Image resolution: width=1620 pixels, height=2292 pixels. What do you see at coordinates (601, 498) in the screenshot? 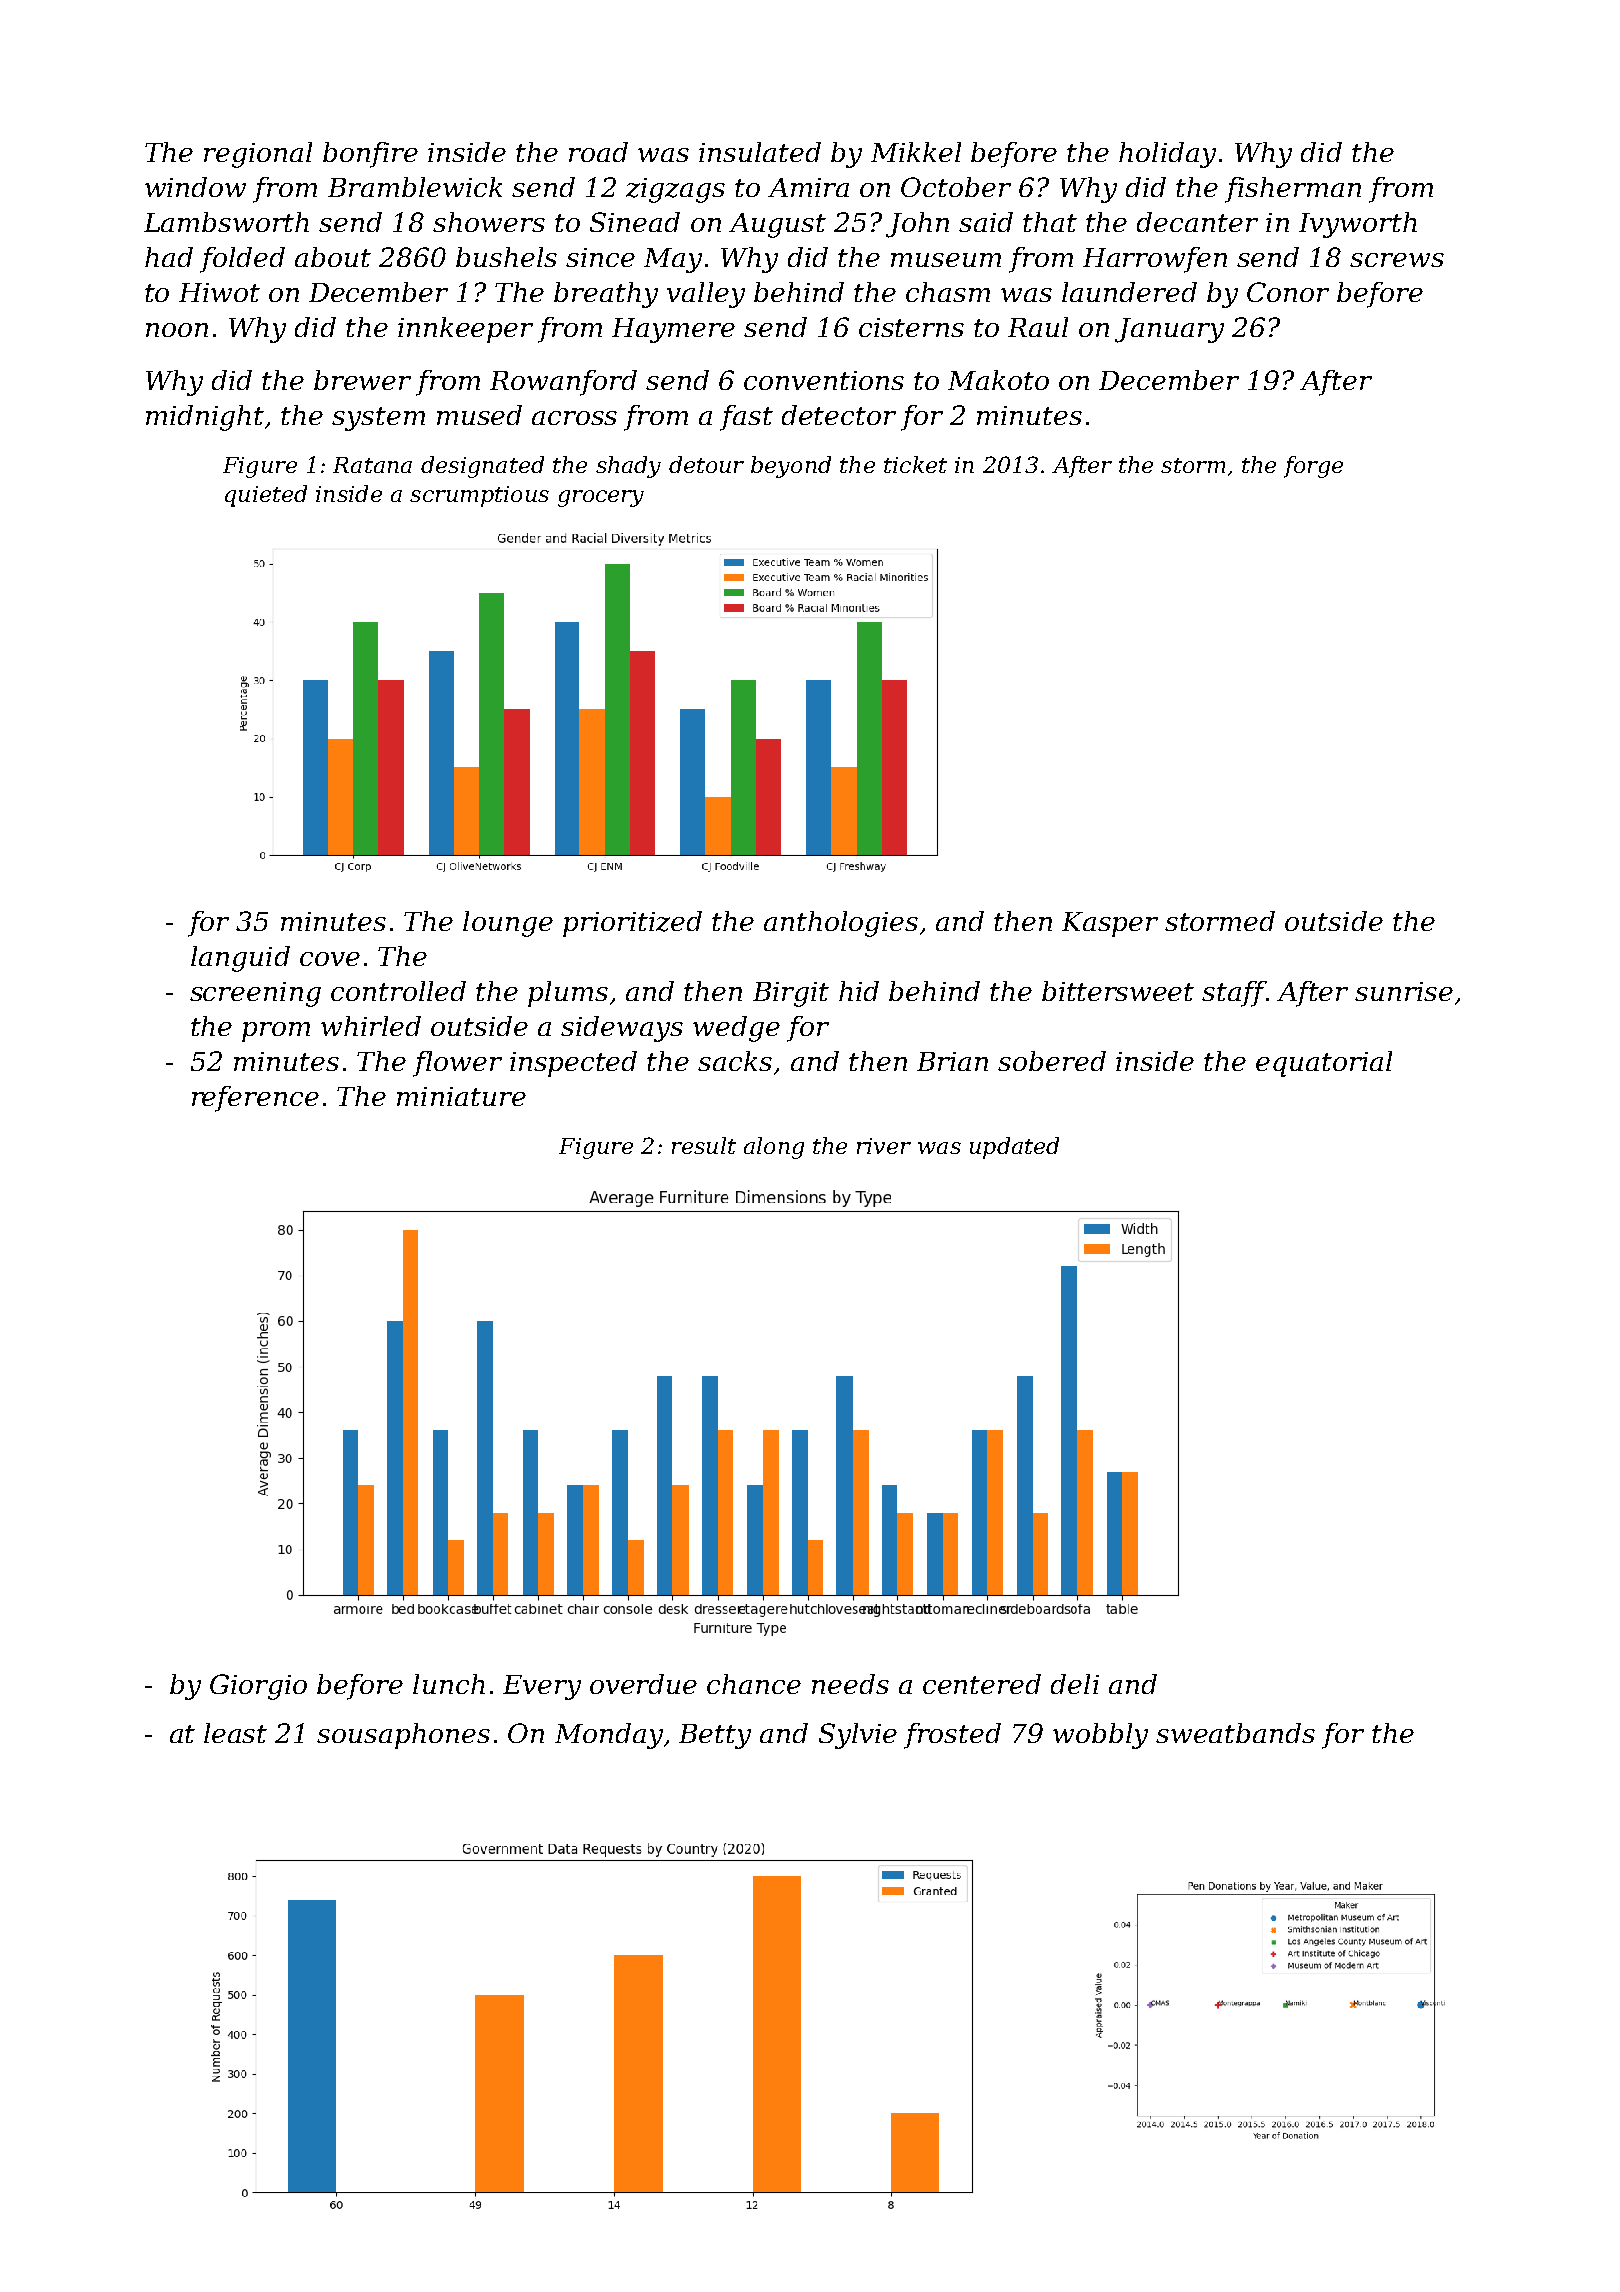
I see `grocery` at bounding box center [601, 498].
